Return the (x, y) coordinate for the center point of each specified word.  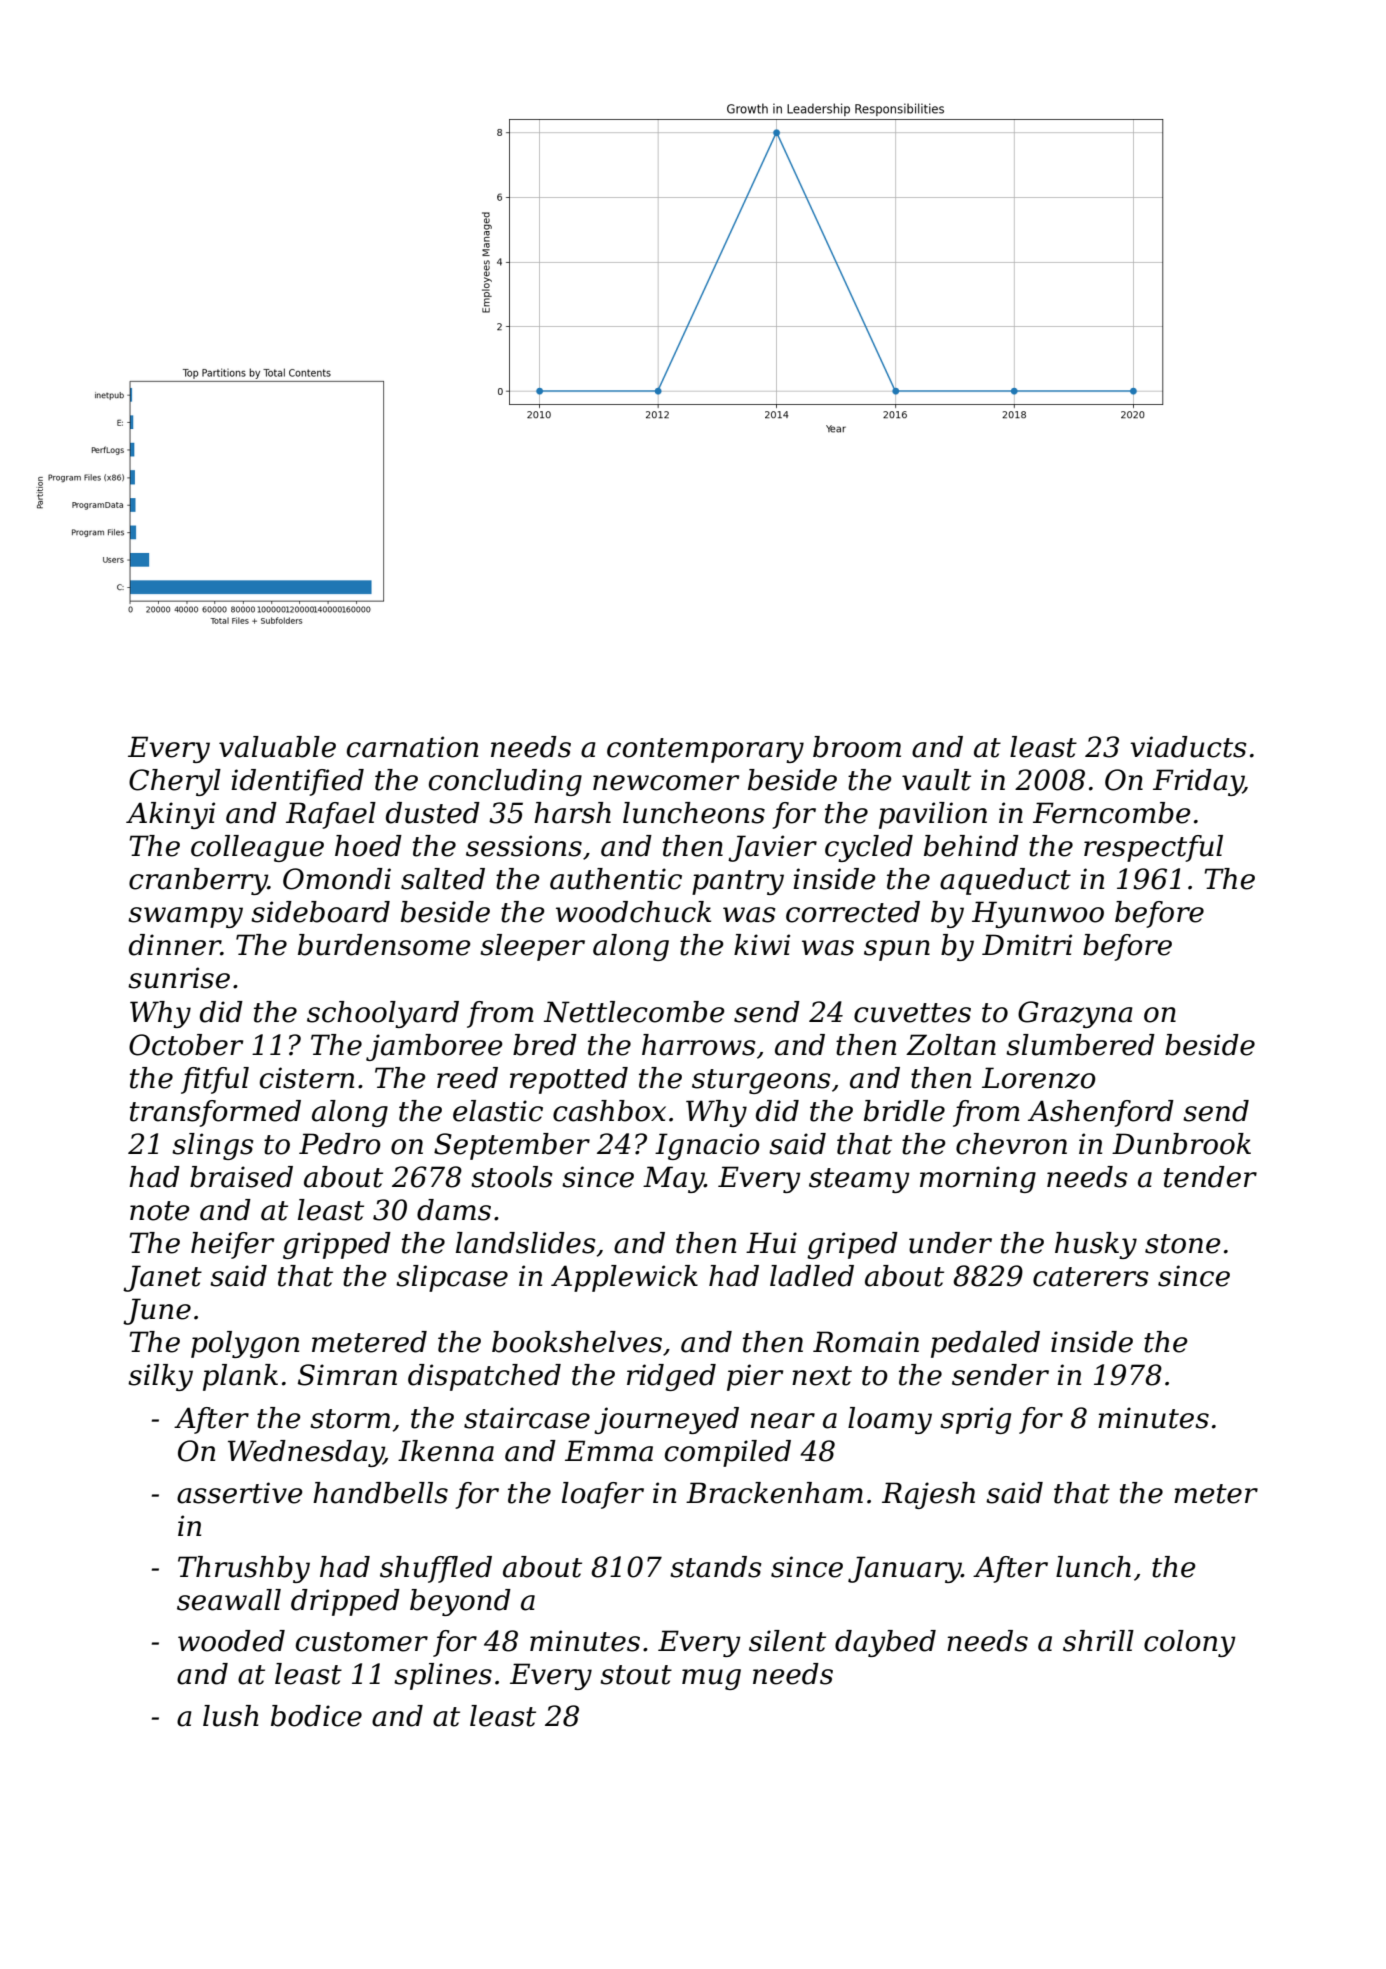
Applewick (624, 1278)
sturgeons (761, 1081)
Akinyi (170, 815)
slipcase (452, 1278)
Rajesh (928, 1495)
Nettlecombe (634, 1012)
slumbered (1080, 1045)
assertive (239, 1493)
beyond (460, 1602)
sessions (524, 846)
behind (971, 846)
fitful (215, 1080)
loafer (603, 1495)
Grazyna (1075, 1014)
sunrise (179, 978)
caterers (1091, 1277)
